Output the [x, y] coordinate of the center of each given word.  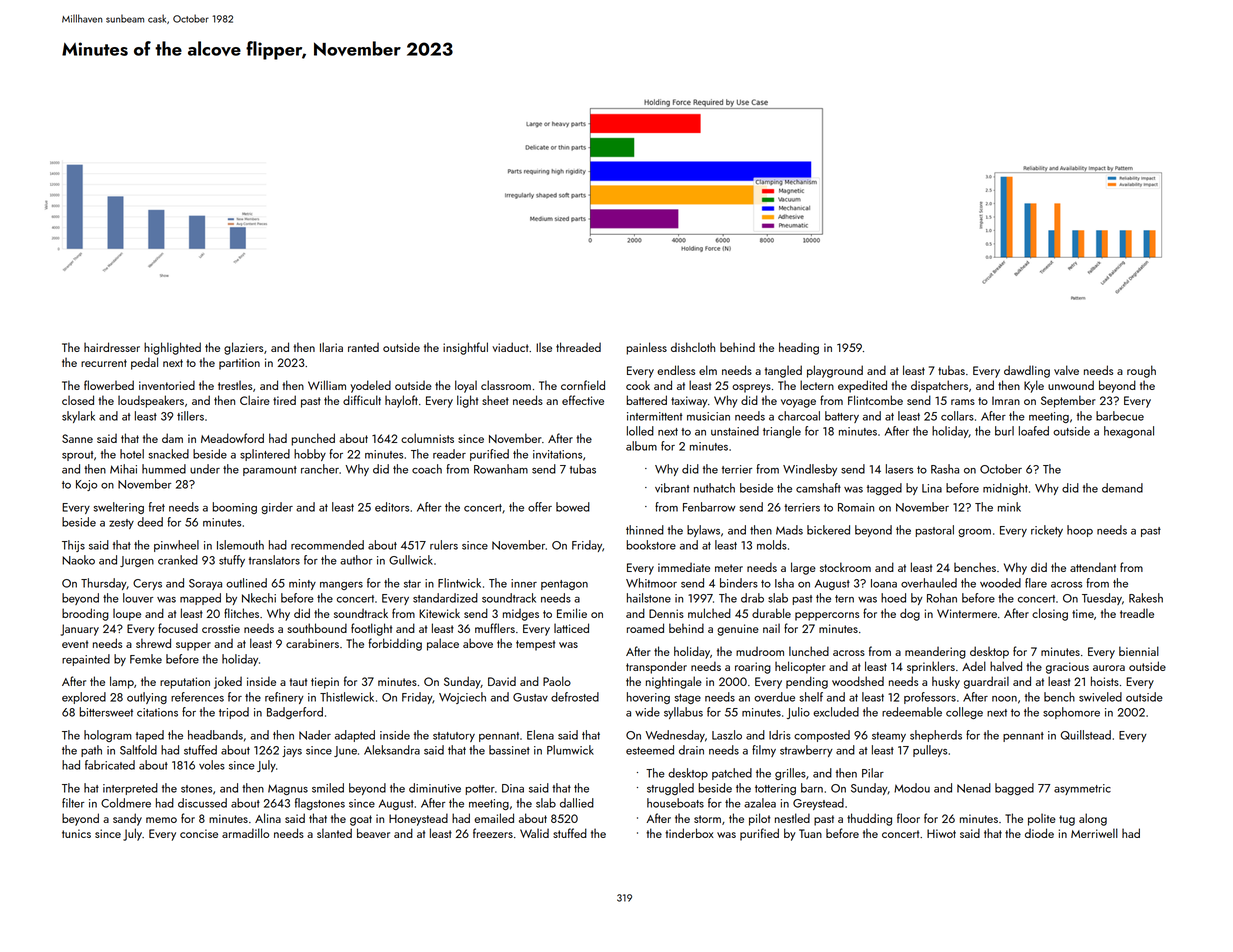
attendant [1093, 567]
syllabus [683, 713]
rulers [444, 545]
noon [1004, 699]
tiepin [325, 683]
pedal [144, 363]
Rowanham [501, 469]
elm [708, 370]
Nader [315, 735]
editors [392, 507]
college [964, 713]
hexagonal [1129, 432]
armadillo [245, 833]
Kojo [86, 485]
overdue [774, 697]
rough [1141, 371]
